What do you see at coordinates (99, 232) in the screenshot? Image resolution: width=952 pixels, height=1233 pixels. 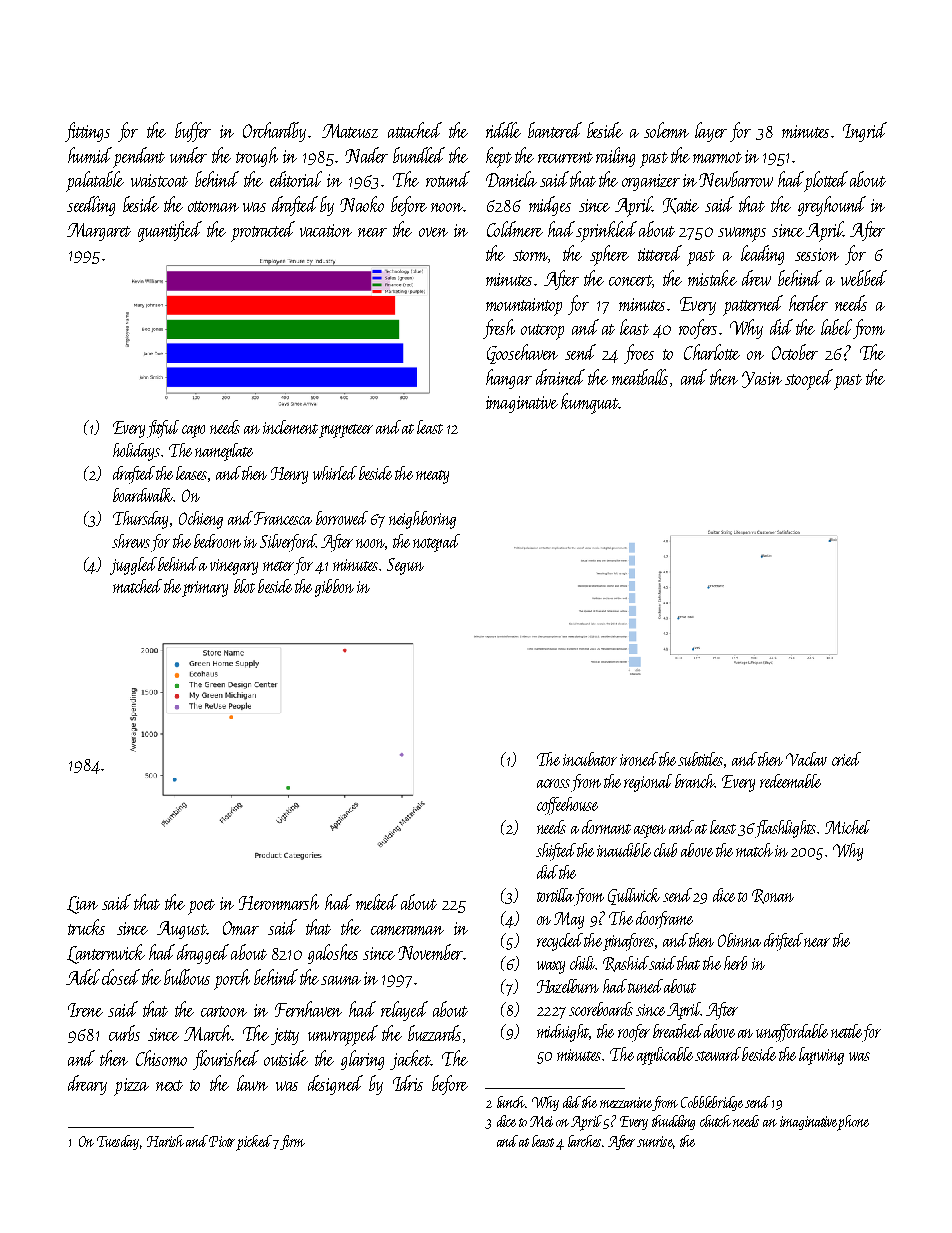 I see `Margaret` at bounding box center [99, 232].
